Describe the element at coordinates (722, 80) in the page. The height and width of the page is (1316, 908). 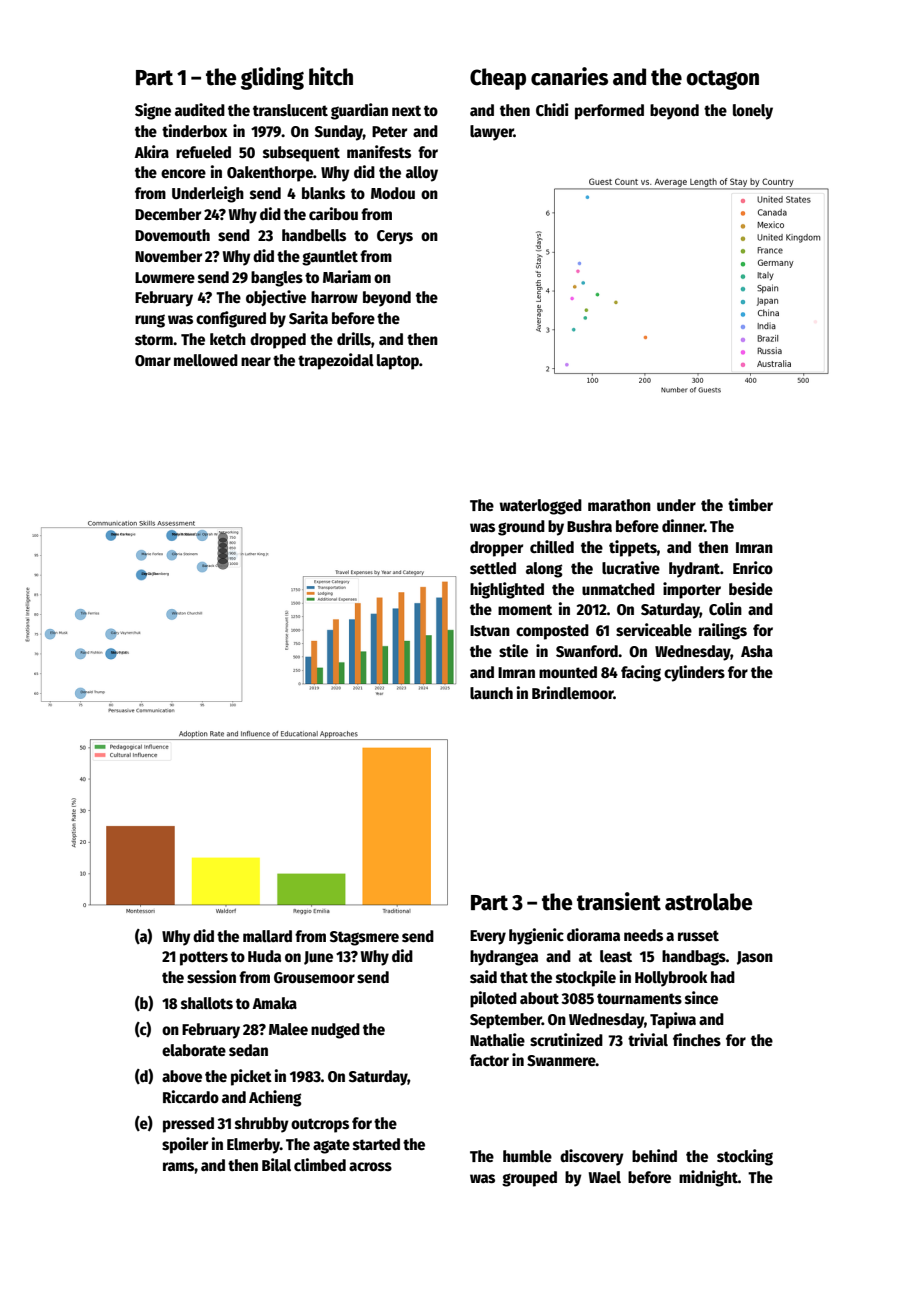
I see `octagon` at that location.
